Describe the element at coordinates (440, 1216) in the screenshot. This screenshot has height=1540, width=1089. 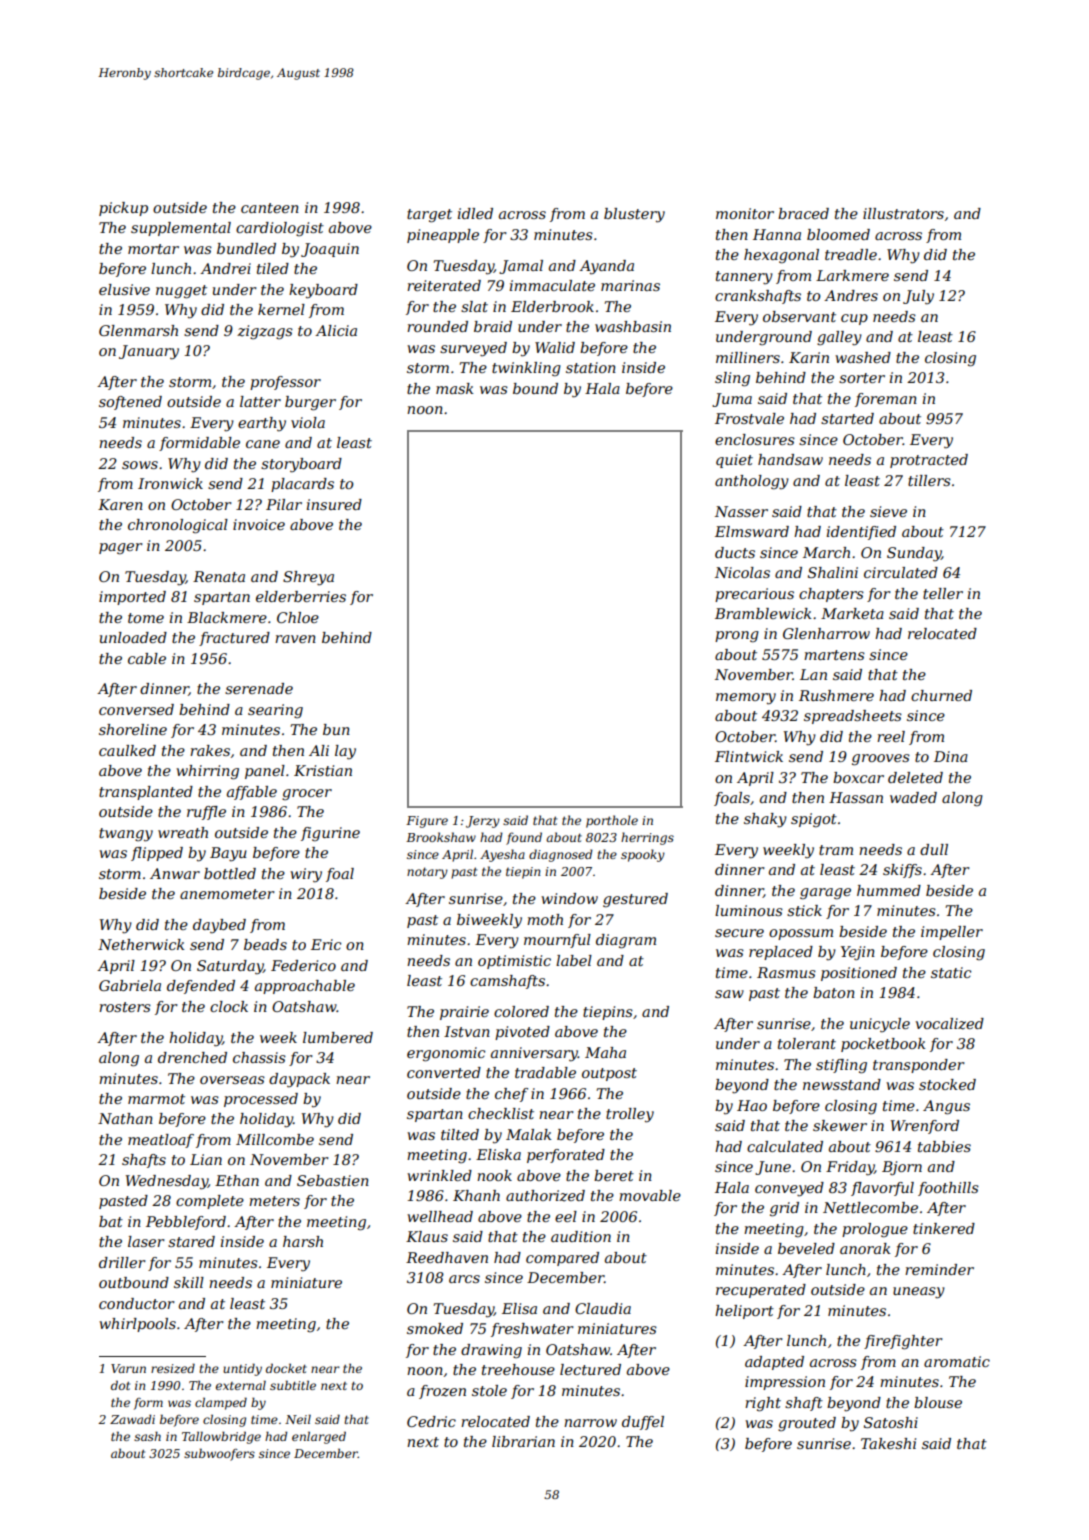
I see `wellhead` at that location.
